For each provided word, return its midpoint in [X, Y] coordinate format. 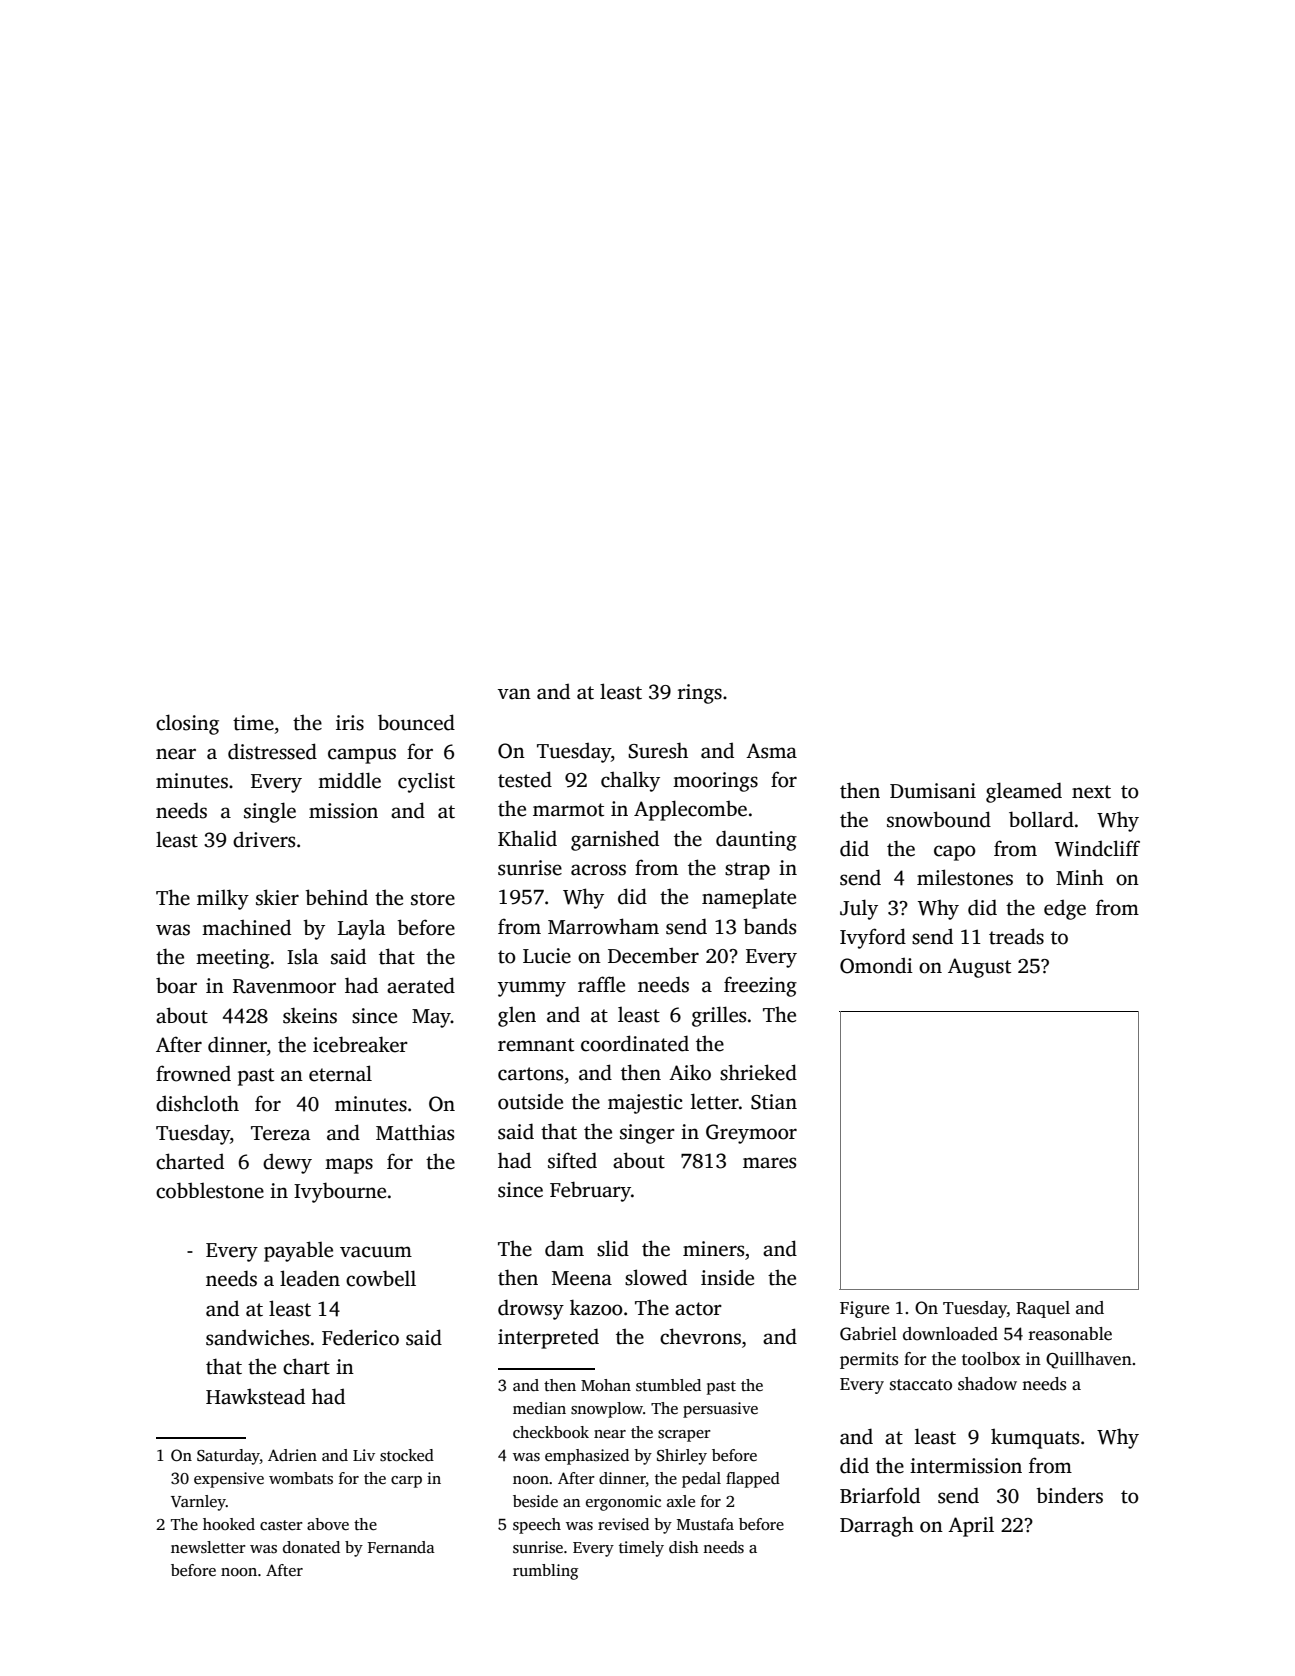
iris [350, 723]
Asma [771, 751]
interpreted [548, 1338]
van [514, 694]
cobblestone [210, 1190]
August [979, 968]
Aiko [690, 1072]
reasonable [1070, 1334]
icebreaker [360, 1044]
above [328, 1524]
